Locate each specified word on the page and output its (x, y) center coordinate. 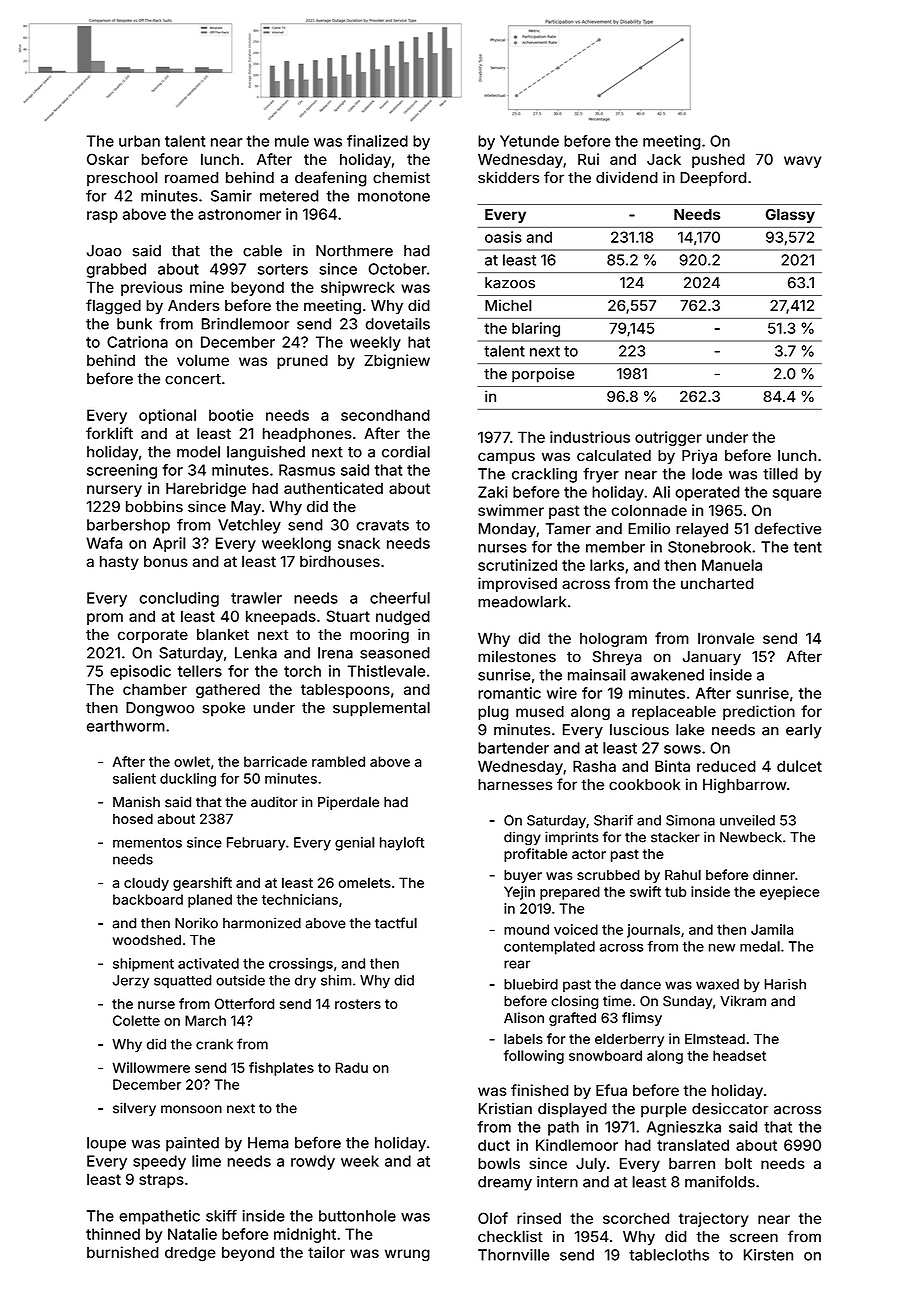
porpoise (543, 375)
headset (739, 1055)
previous (151, 288)
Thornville (513, 1255)
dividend (627, 177)
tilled (780, 474)
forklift (109, 433)
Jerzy (131, 982)
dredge (190, 1254)
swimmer (511, 510)
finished (539, 1090)
